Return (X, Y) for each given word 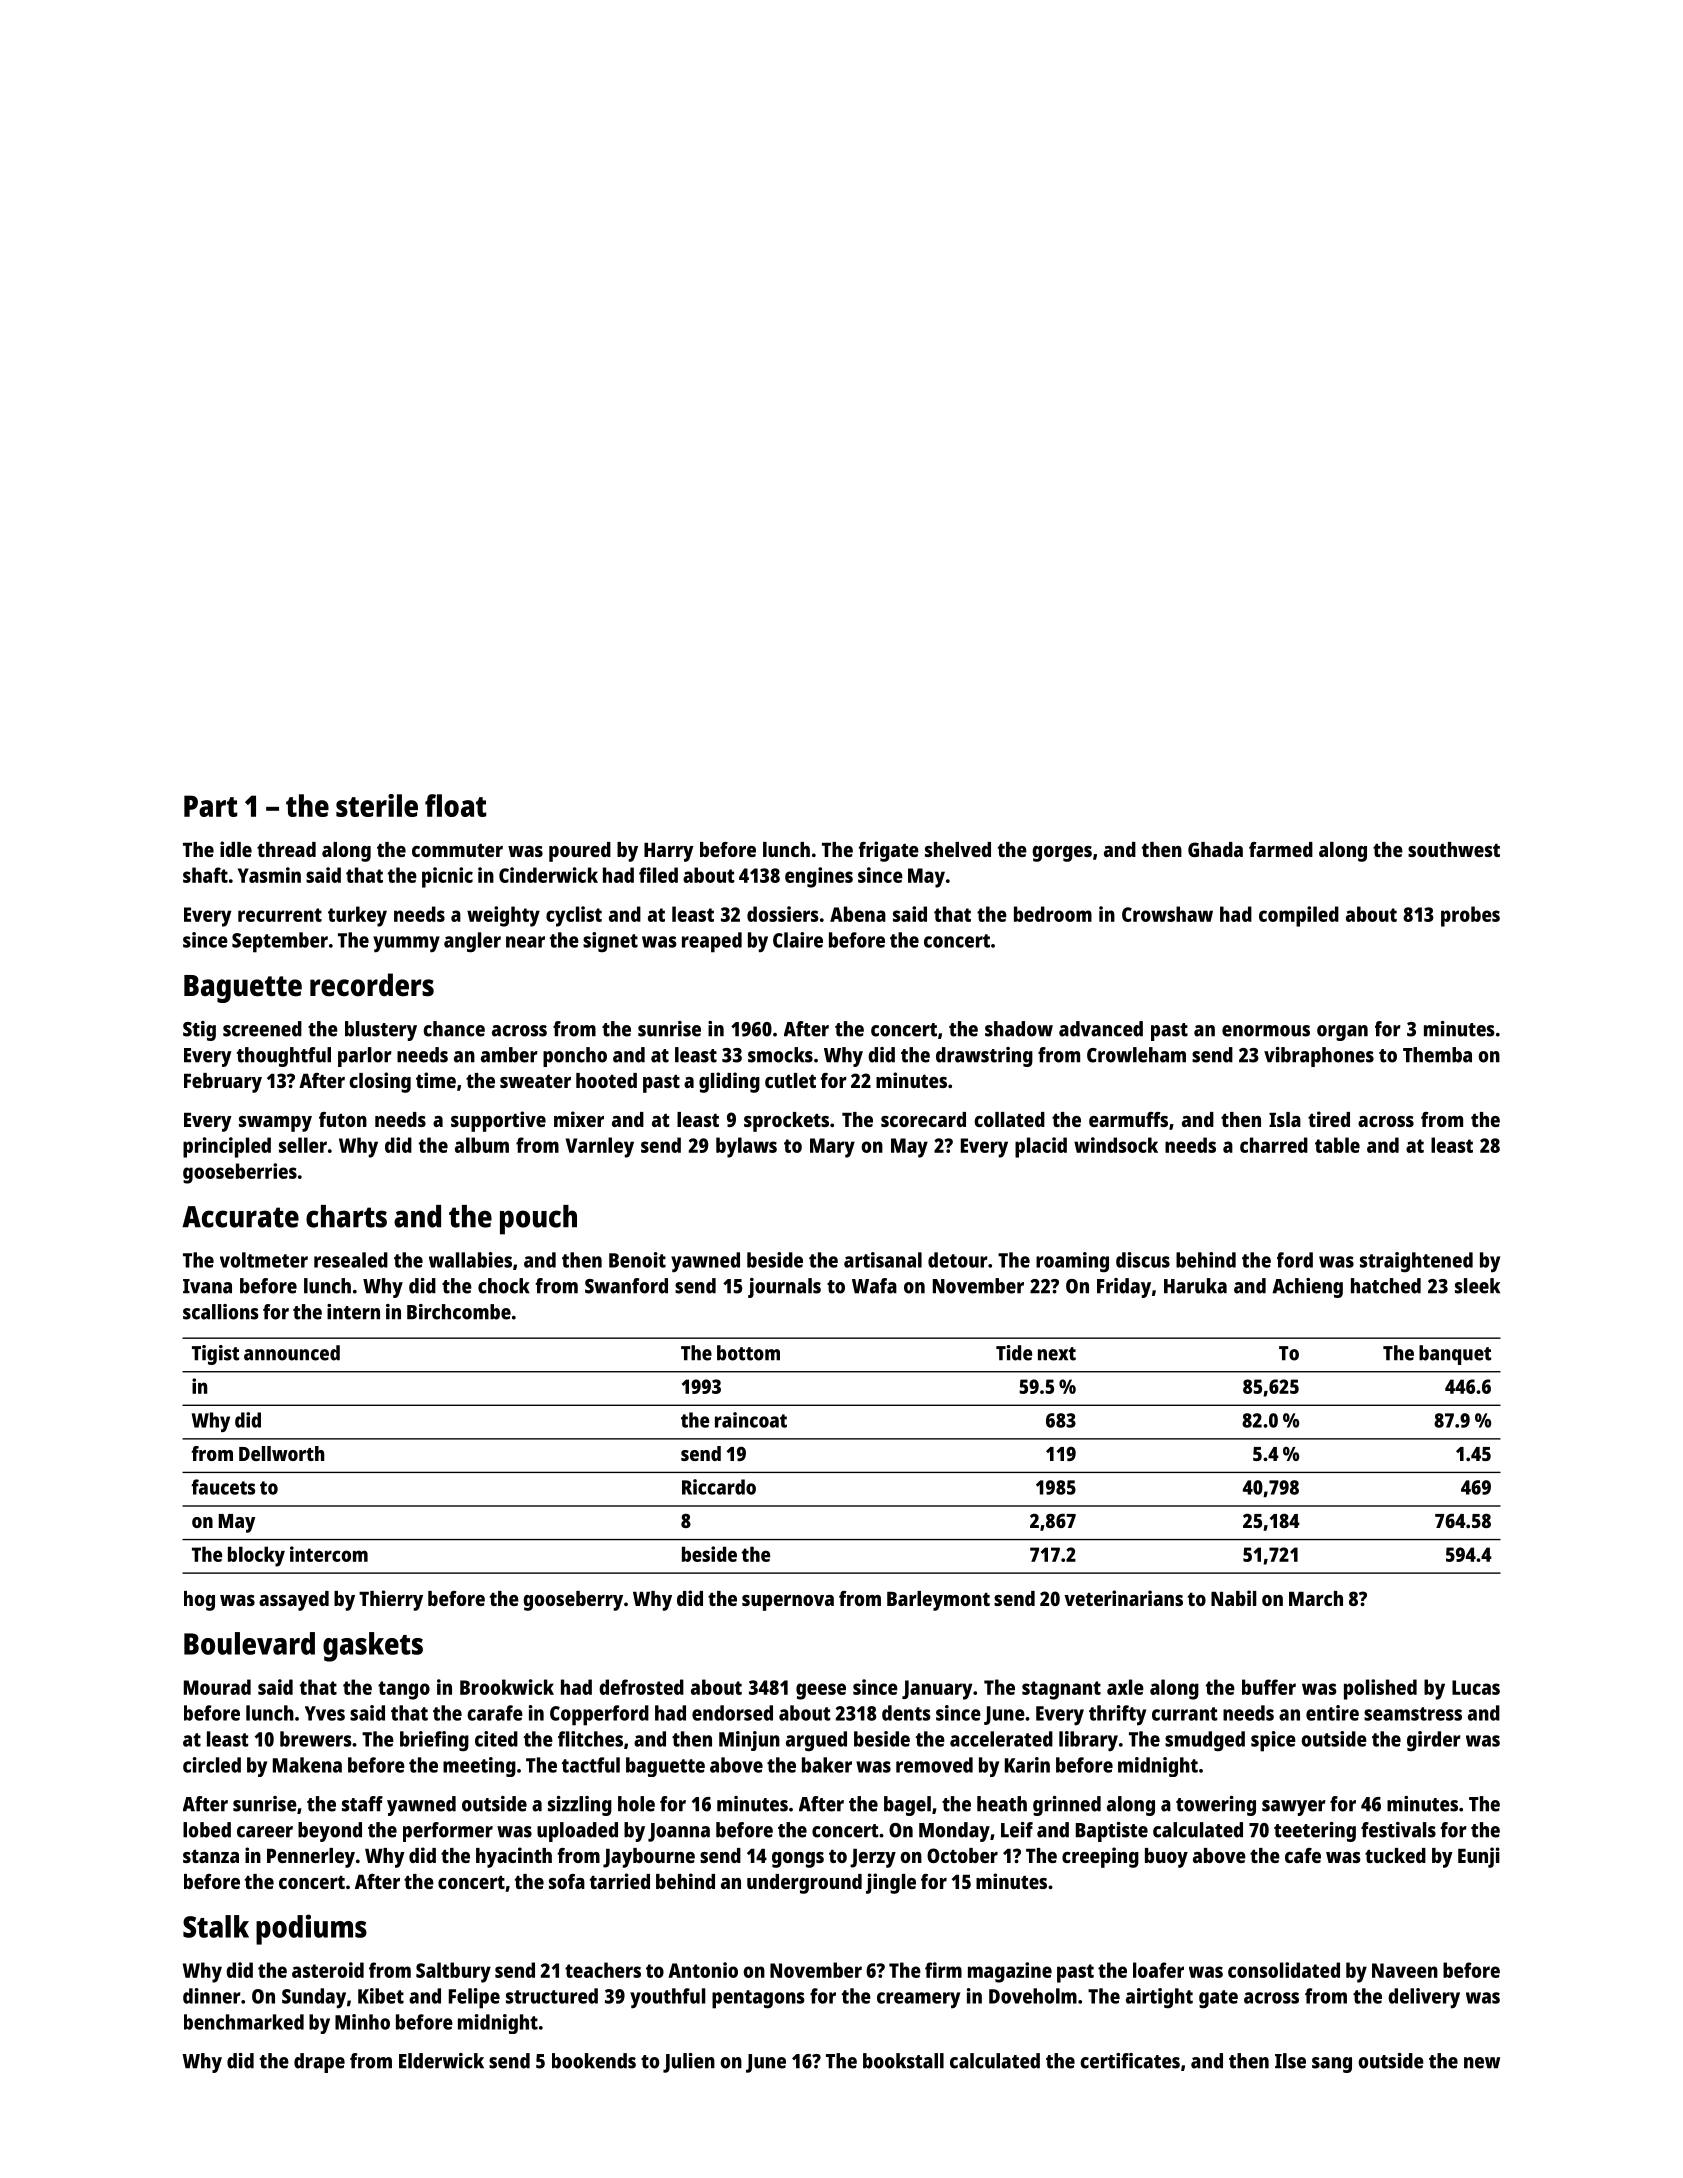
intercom (329, 1554)
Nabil (1234, 1598)
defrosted (641, 1687)
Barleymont (938, 1601)
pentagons (758, 1999)
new (1482, 2063)
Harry (669, 852)
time (436, 1080)
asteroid (328, 1970)
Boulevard (249, 1643)
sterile (377, 805)
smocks (780, 1055)
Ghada (1215, 849)
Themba (1437, 1055)
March (1316, 1598)
